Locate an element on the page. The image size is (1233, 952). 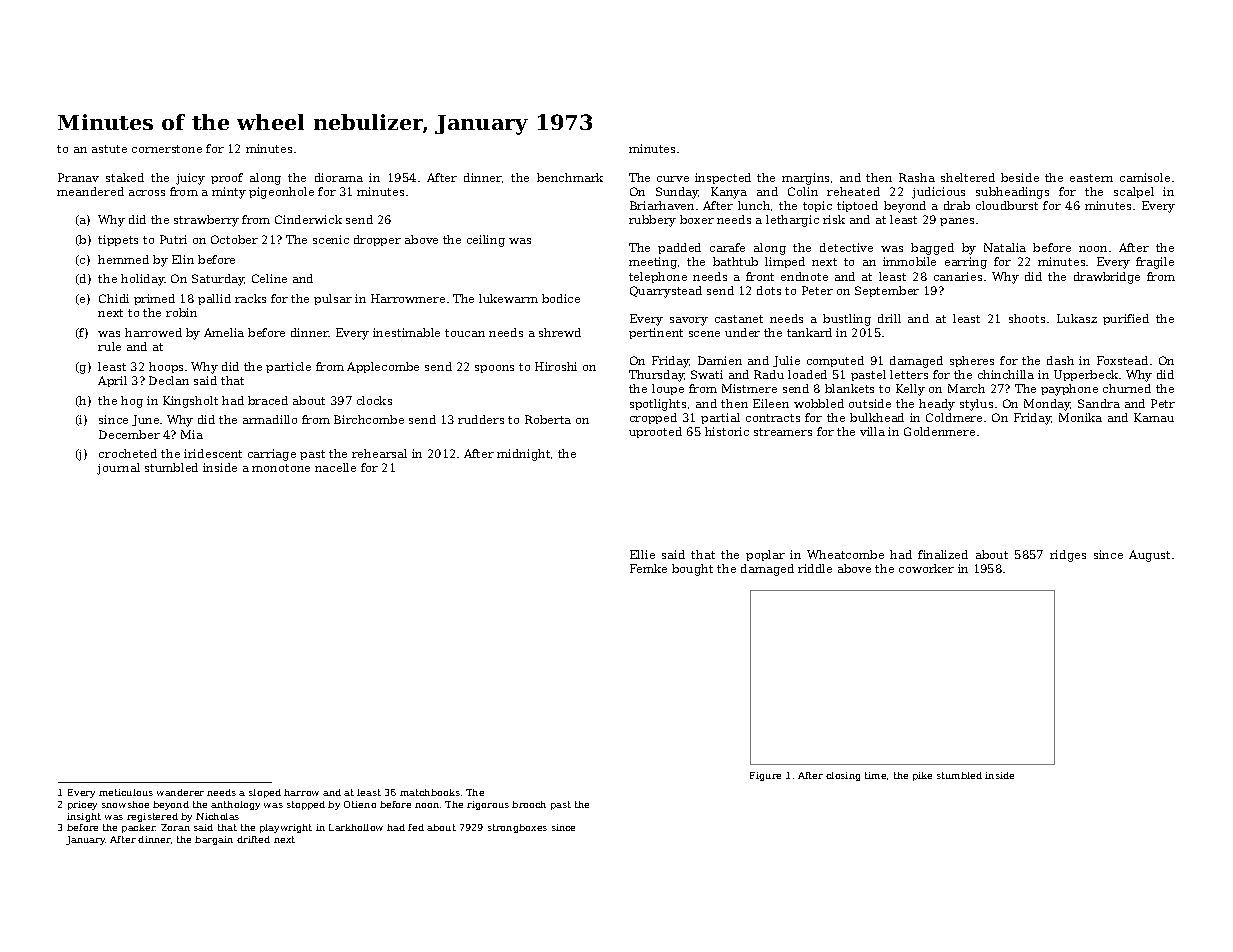
strongboxes is located at coordinates (517, 828).
